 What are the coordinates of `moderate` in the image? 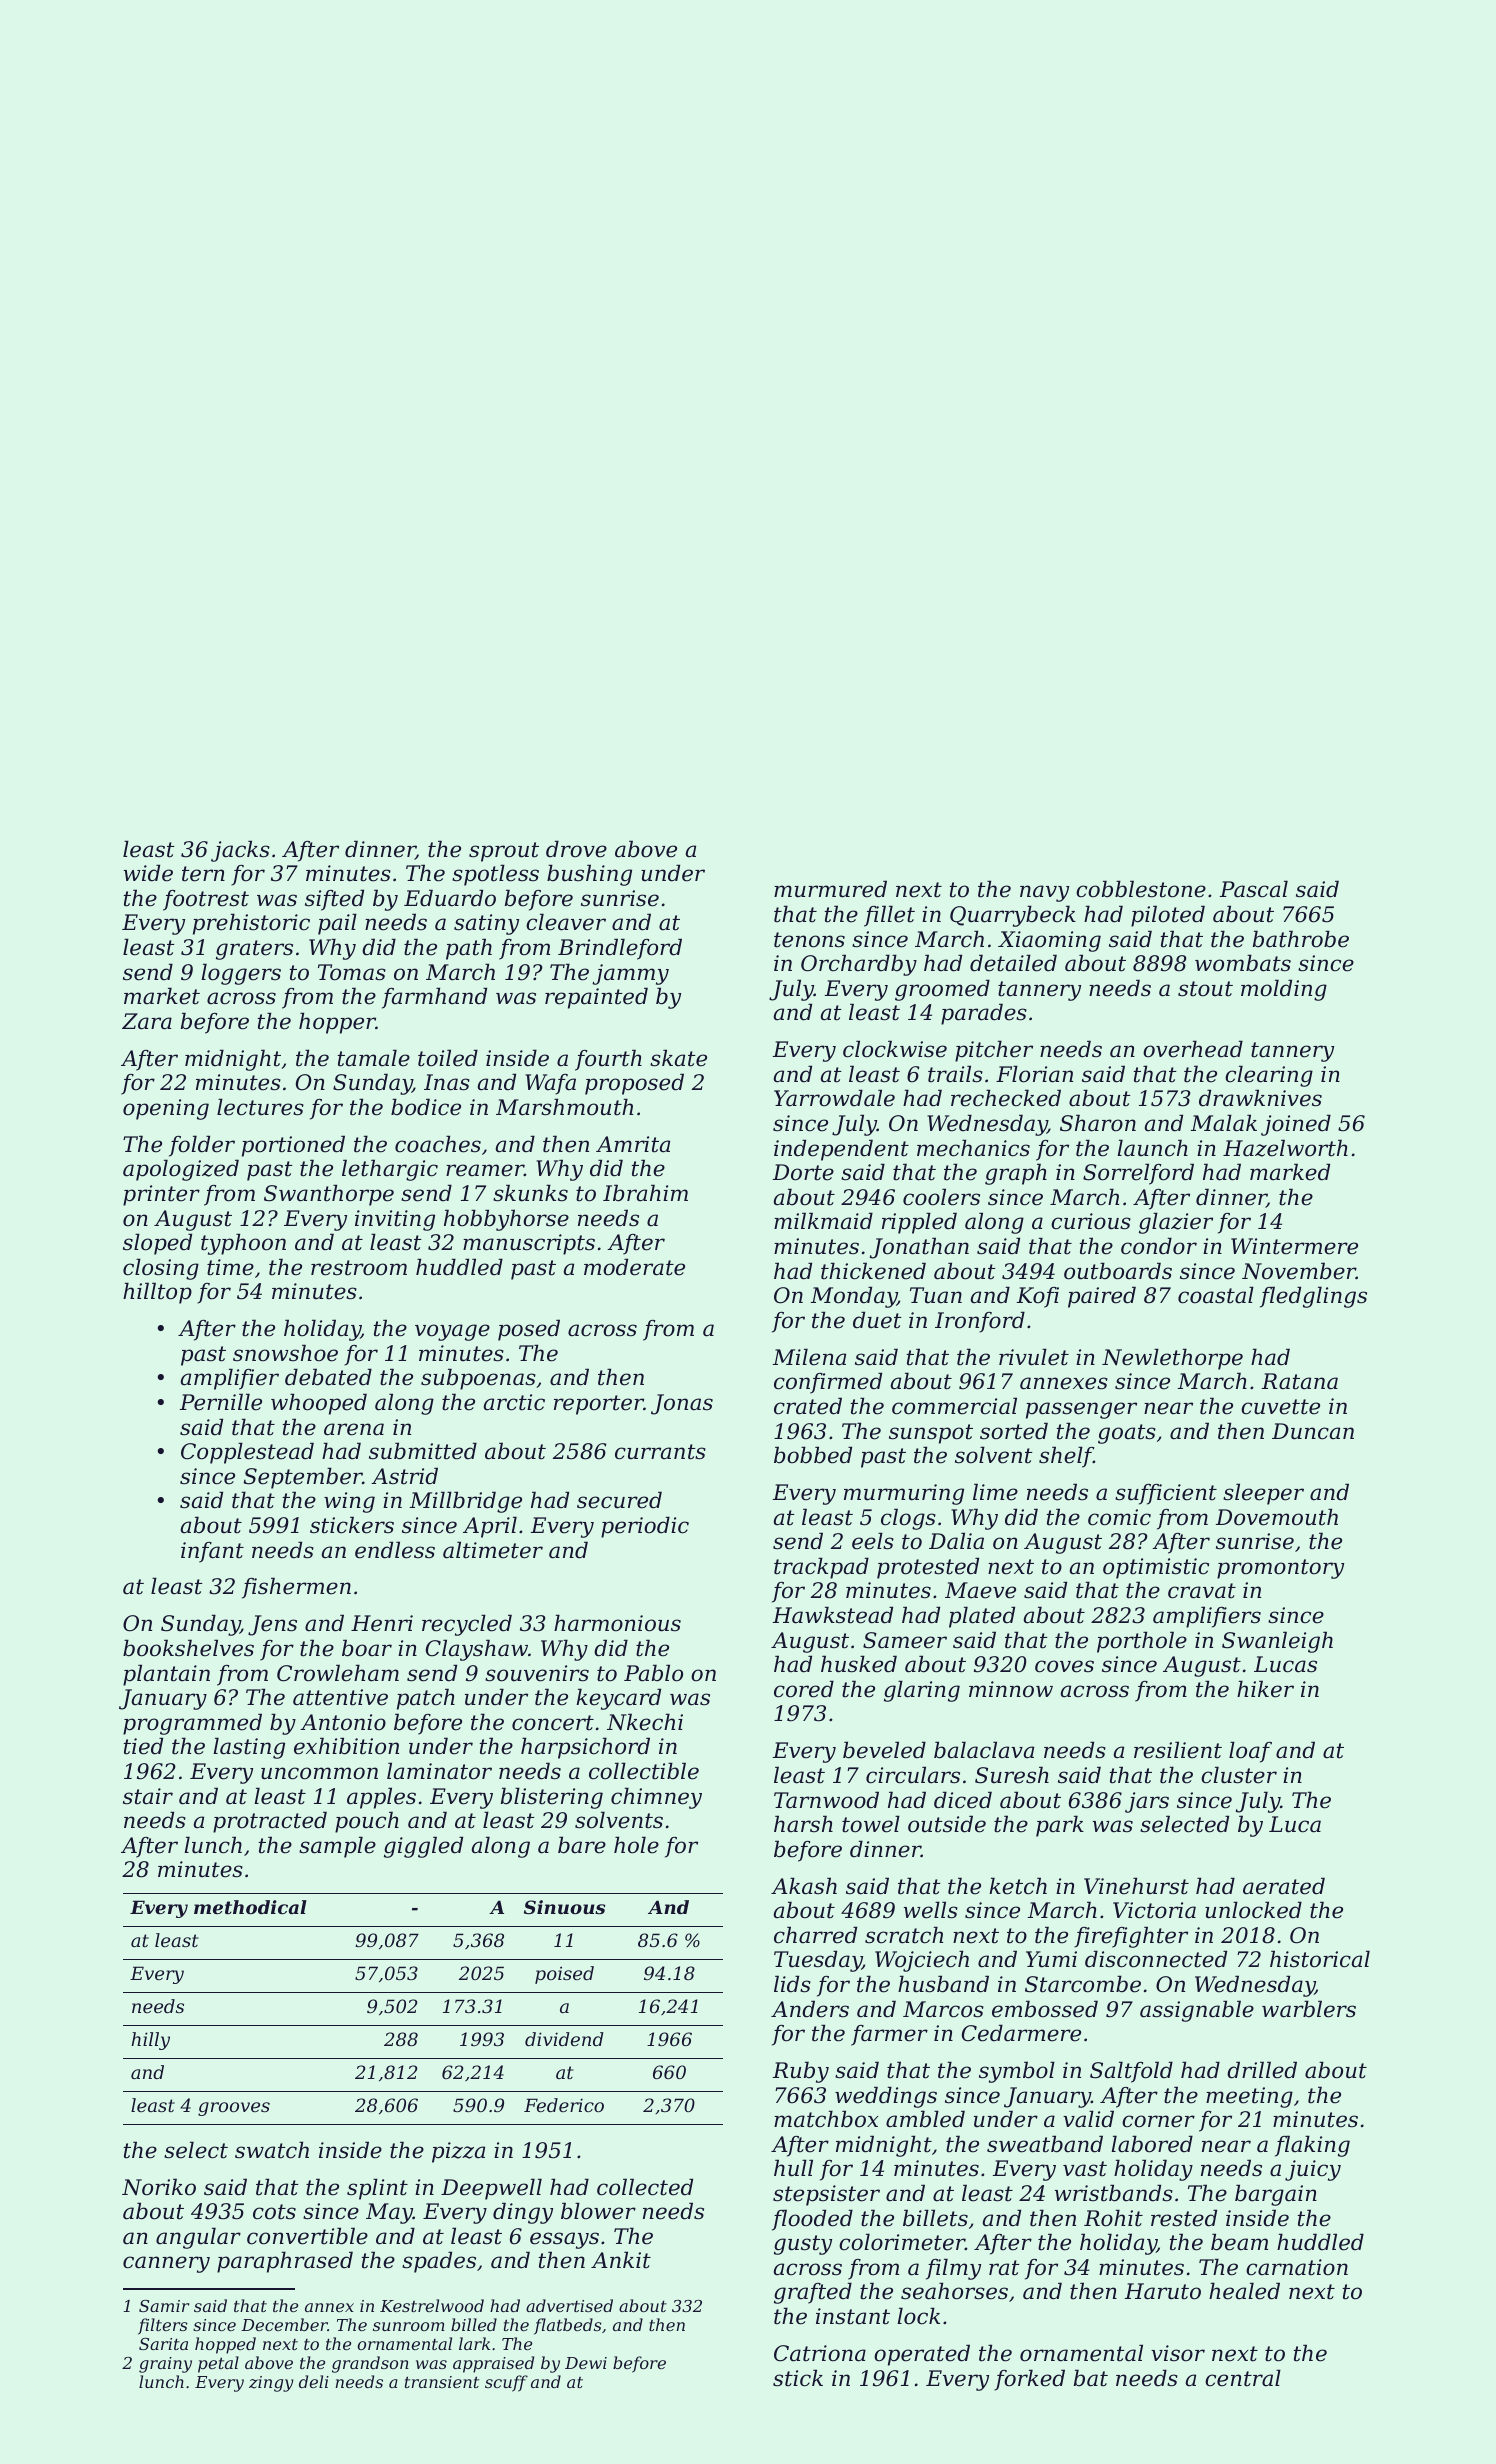 It's located at (634, 1267).
